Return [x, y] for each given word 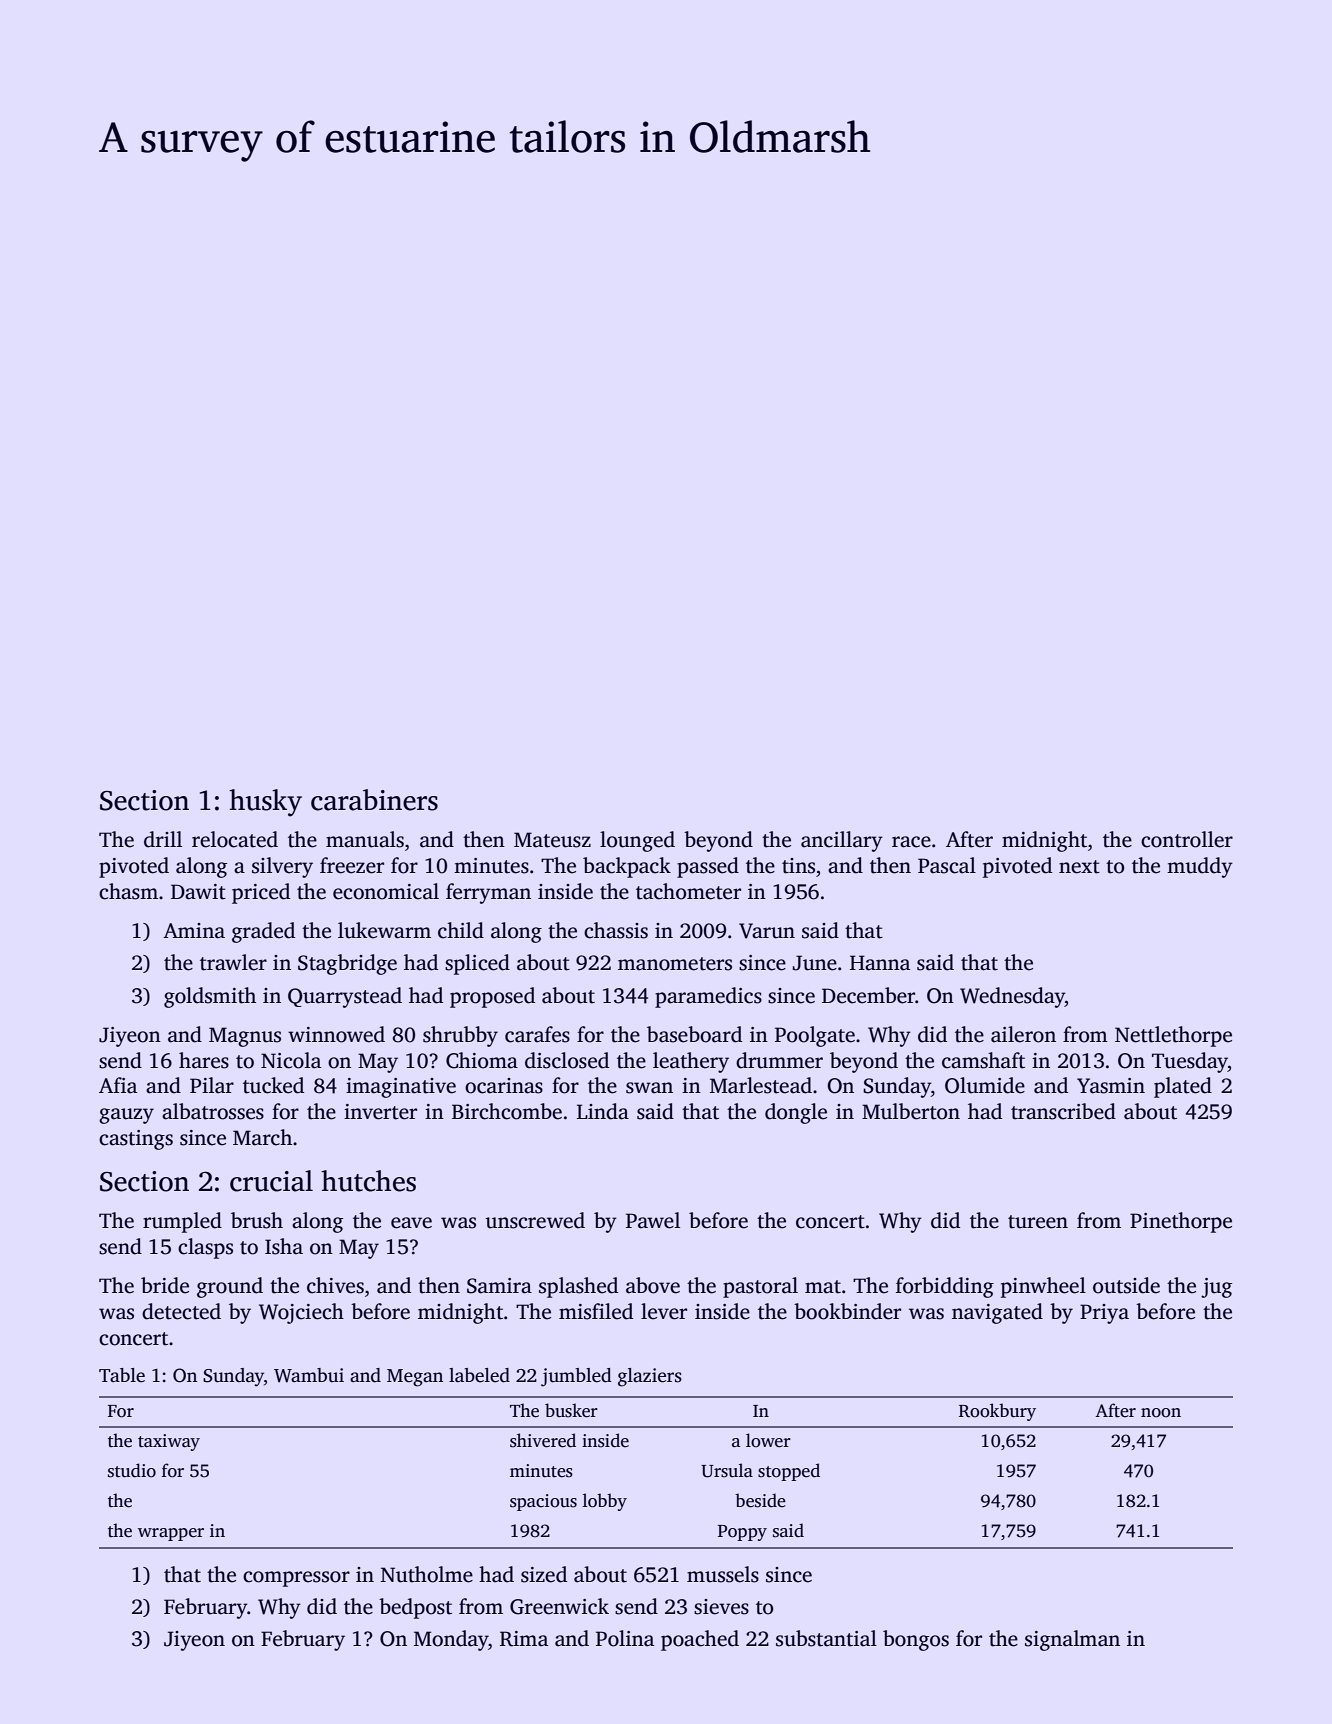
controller [1187, 839]
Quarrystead [345, 997]
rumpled [182, 1222]
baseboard [694, 1034]
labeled [479, 1375]
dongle [796, 1113]
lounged [637, 841]
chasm [128, 891]
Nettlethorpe [1173, 1036]
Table [122, 1375]
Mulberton [911, 1111]
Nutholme [427, 1574]
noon [1161, 1413]
